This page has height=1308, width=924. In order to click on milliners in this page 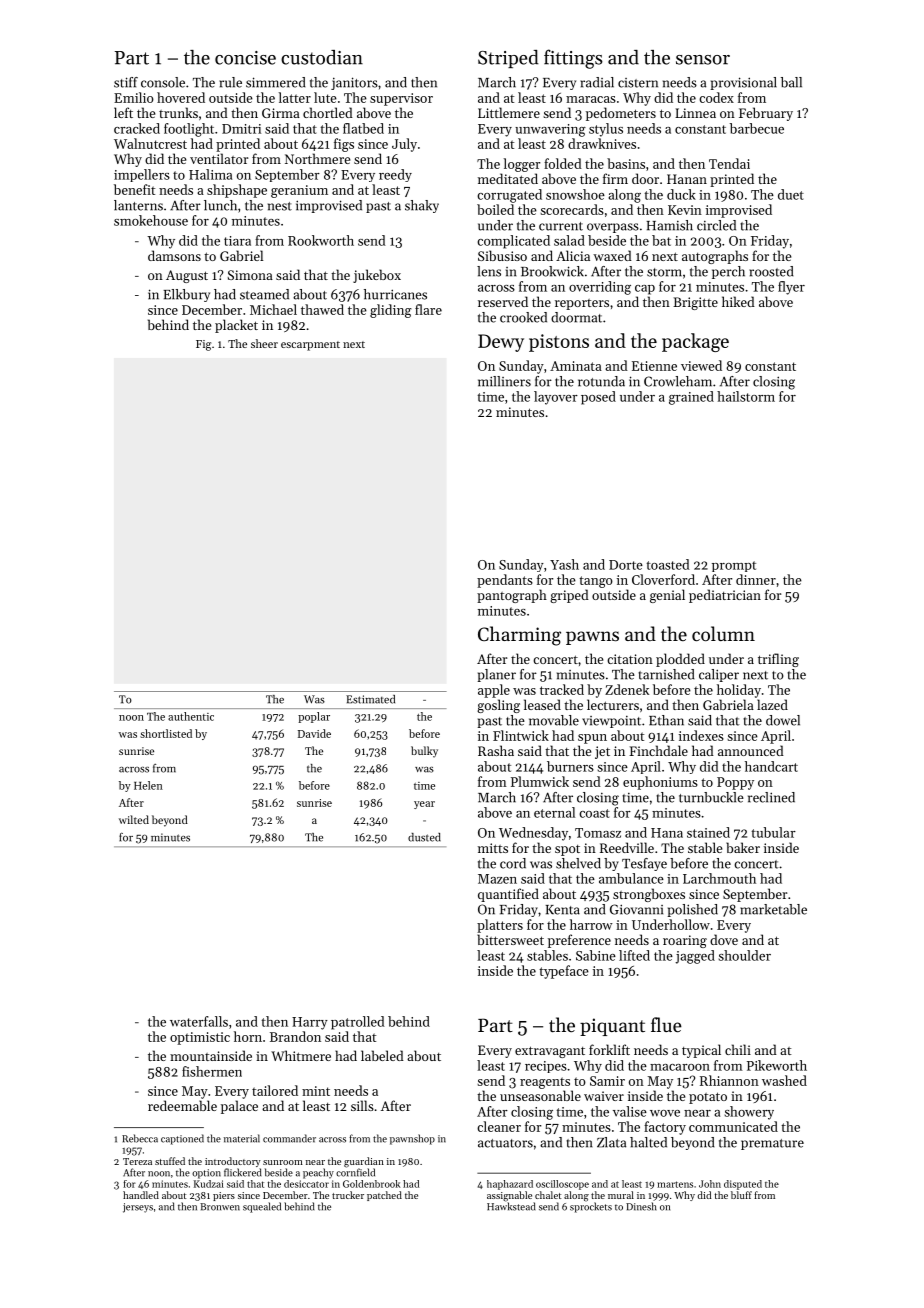, I will do `click(504, 381)`.
